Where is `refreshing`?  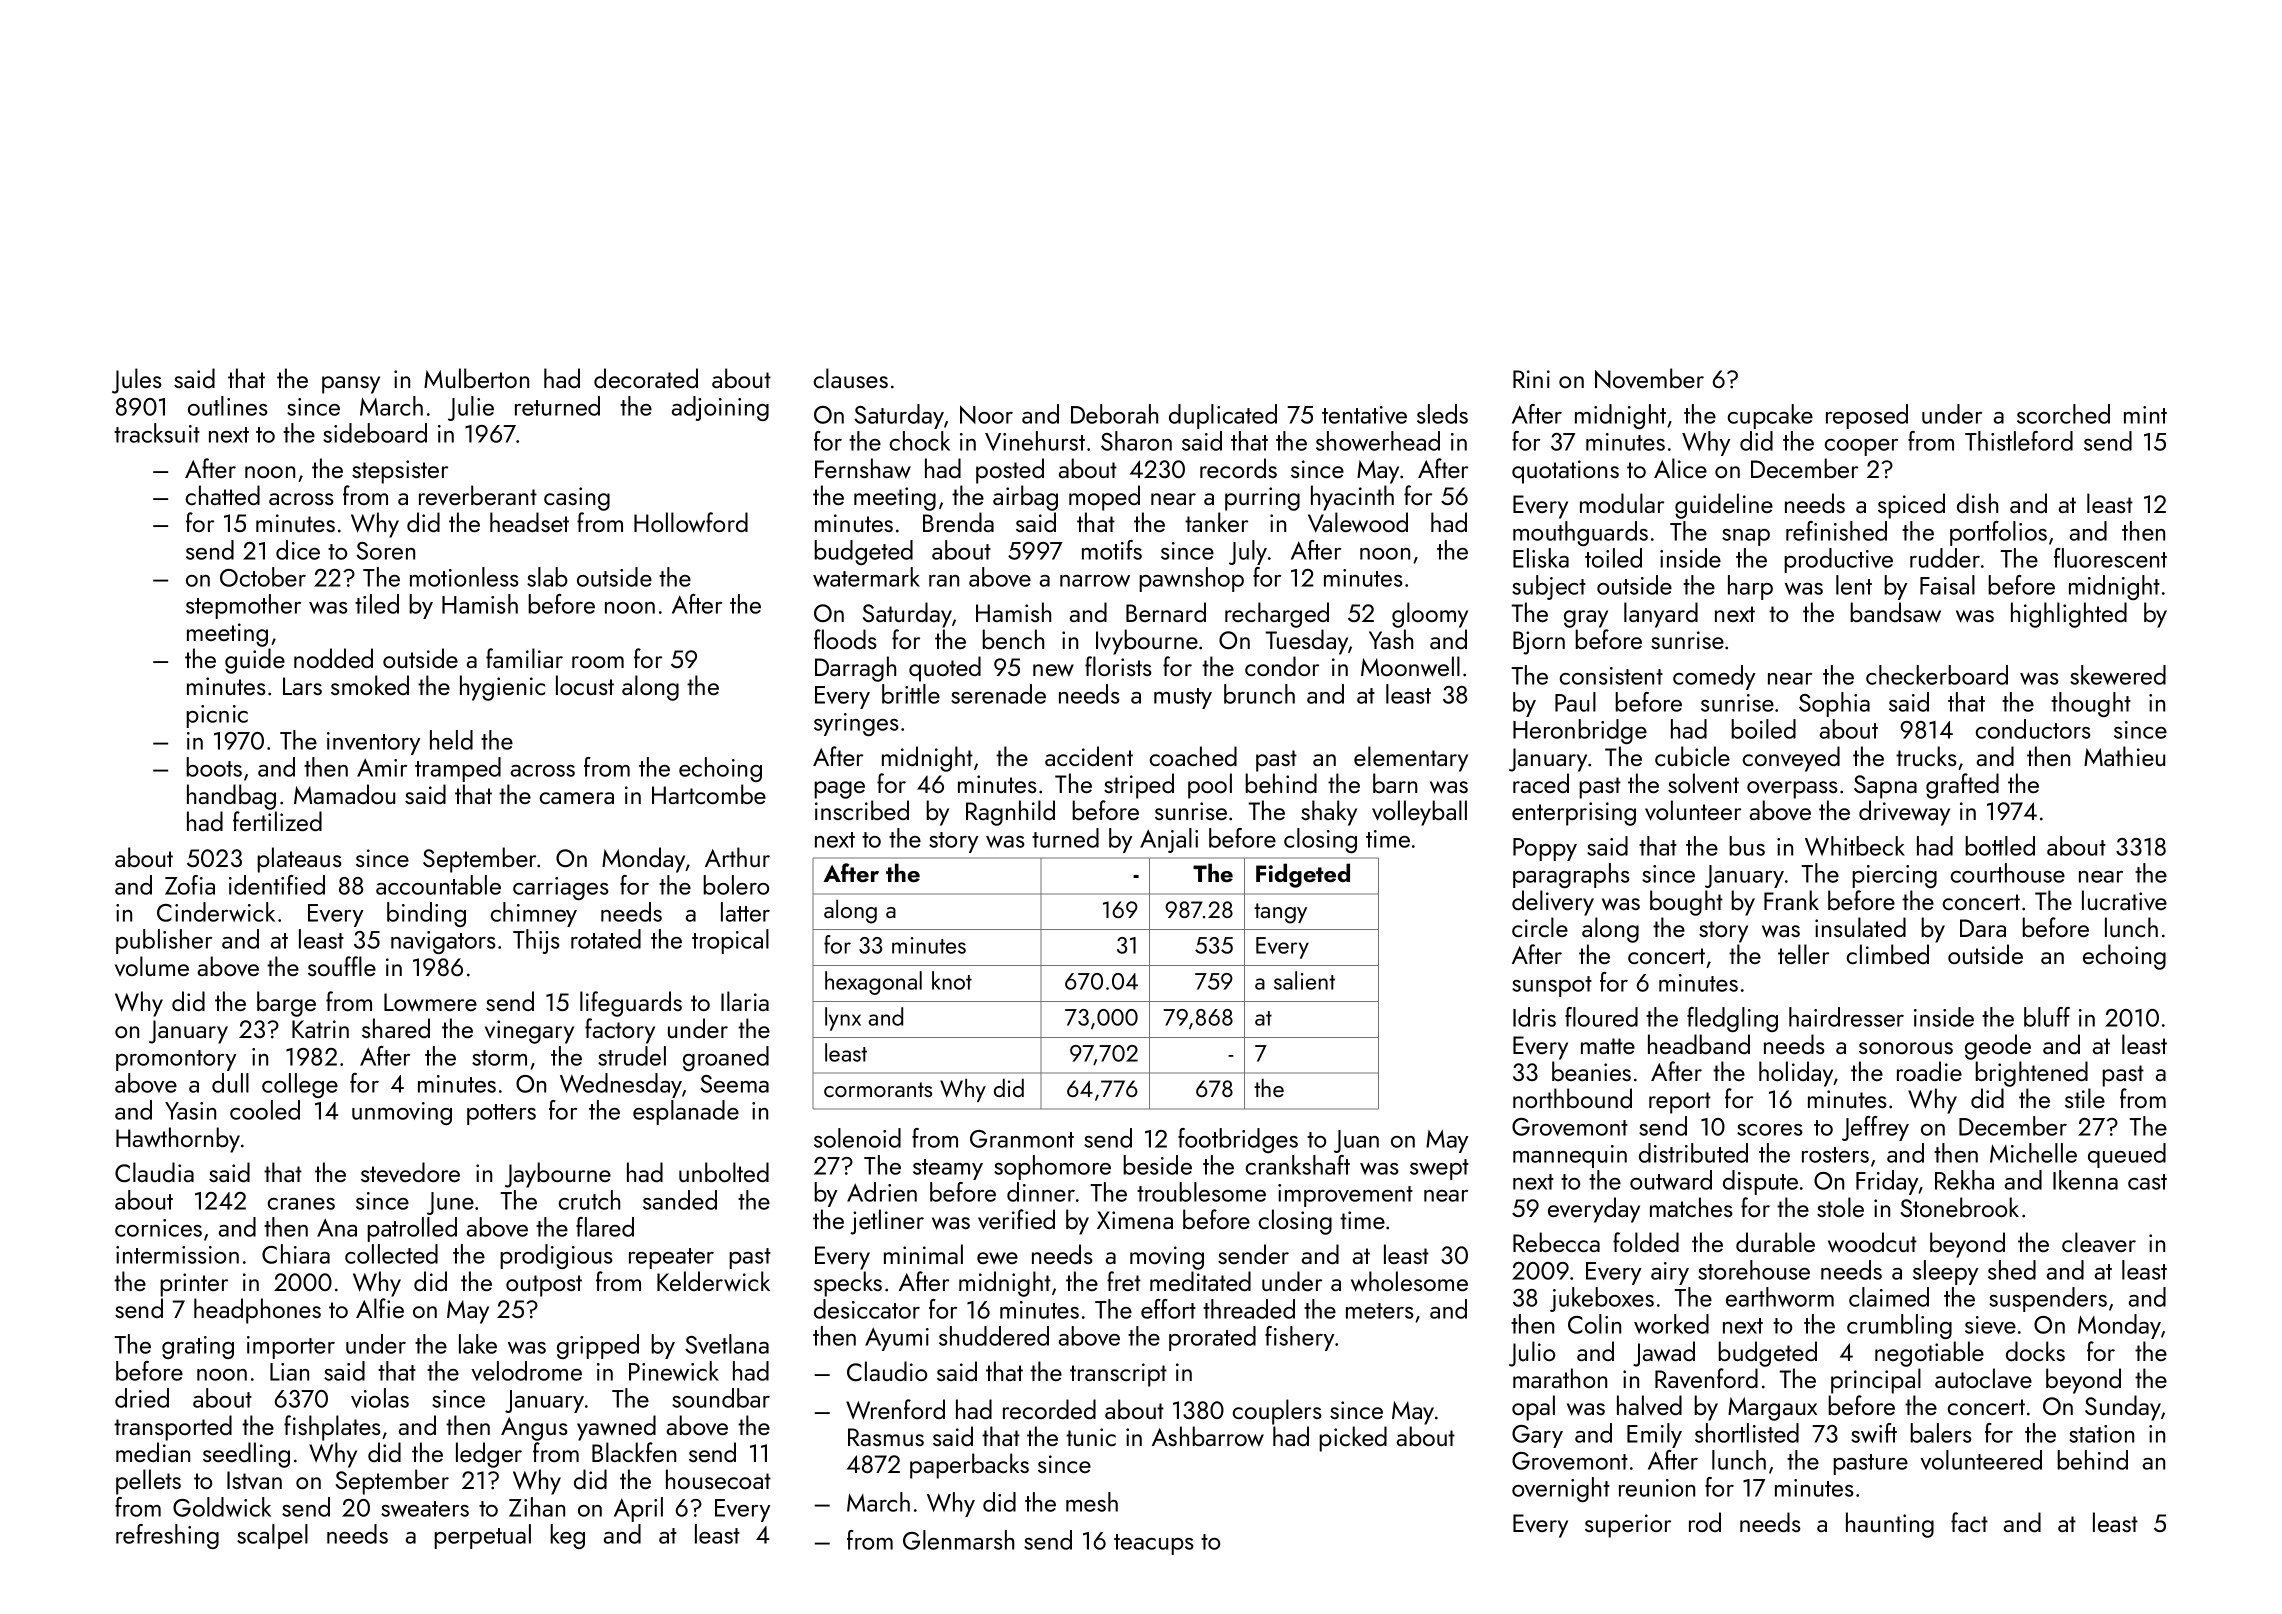 refreshing is located at coordinates (167, 1536).
